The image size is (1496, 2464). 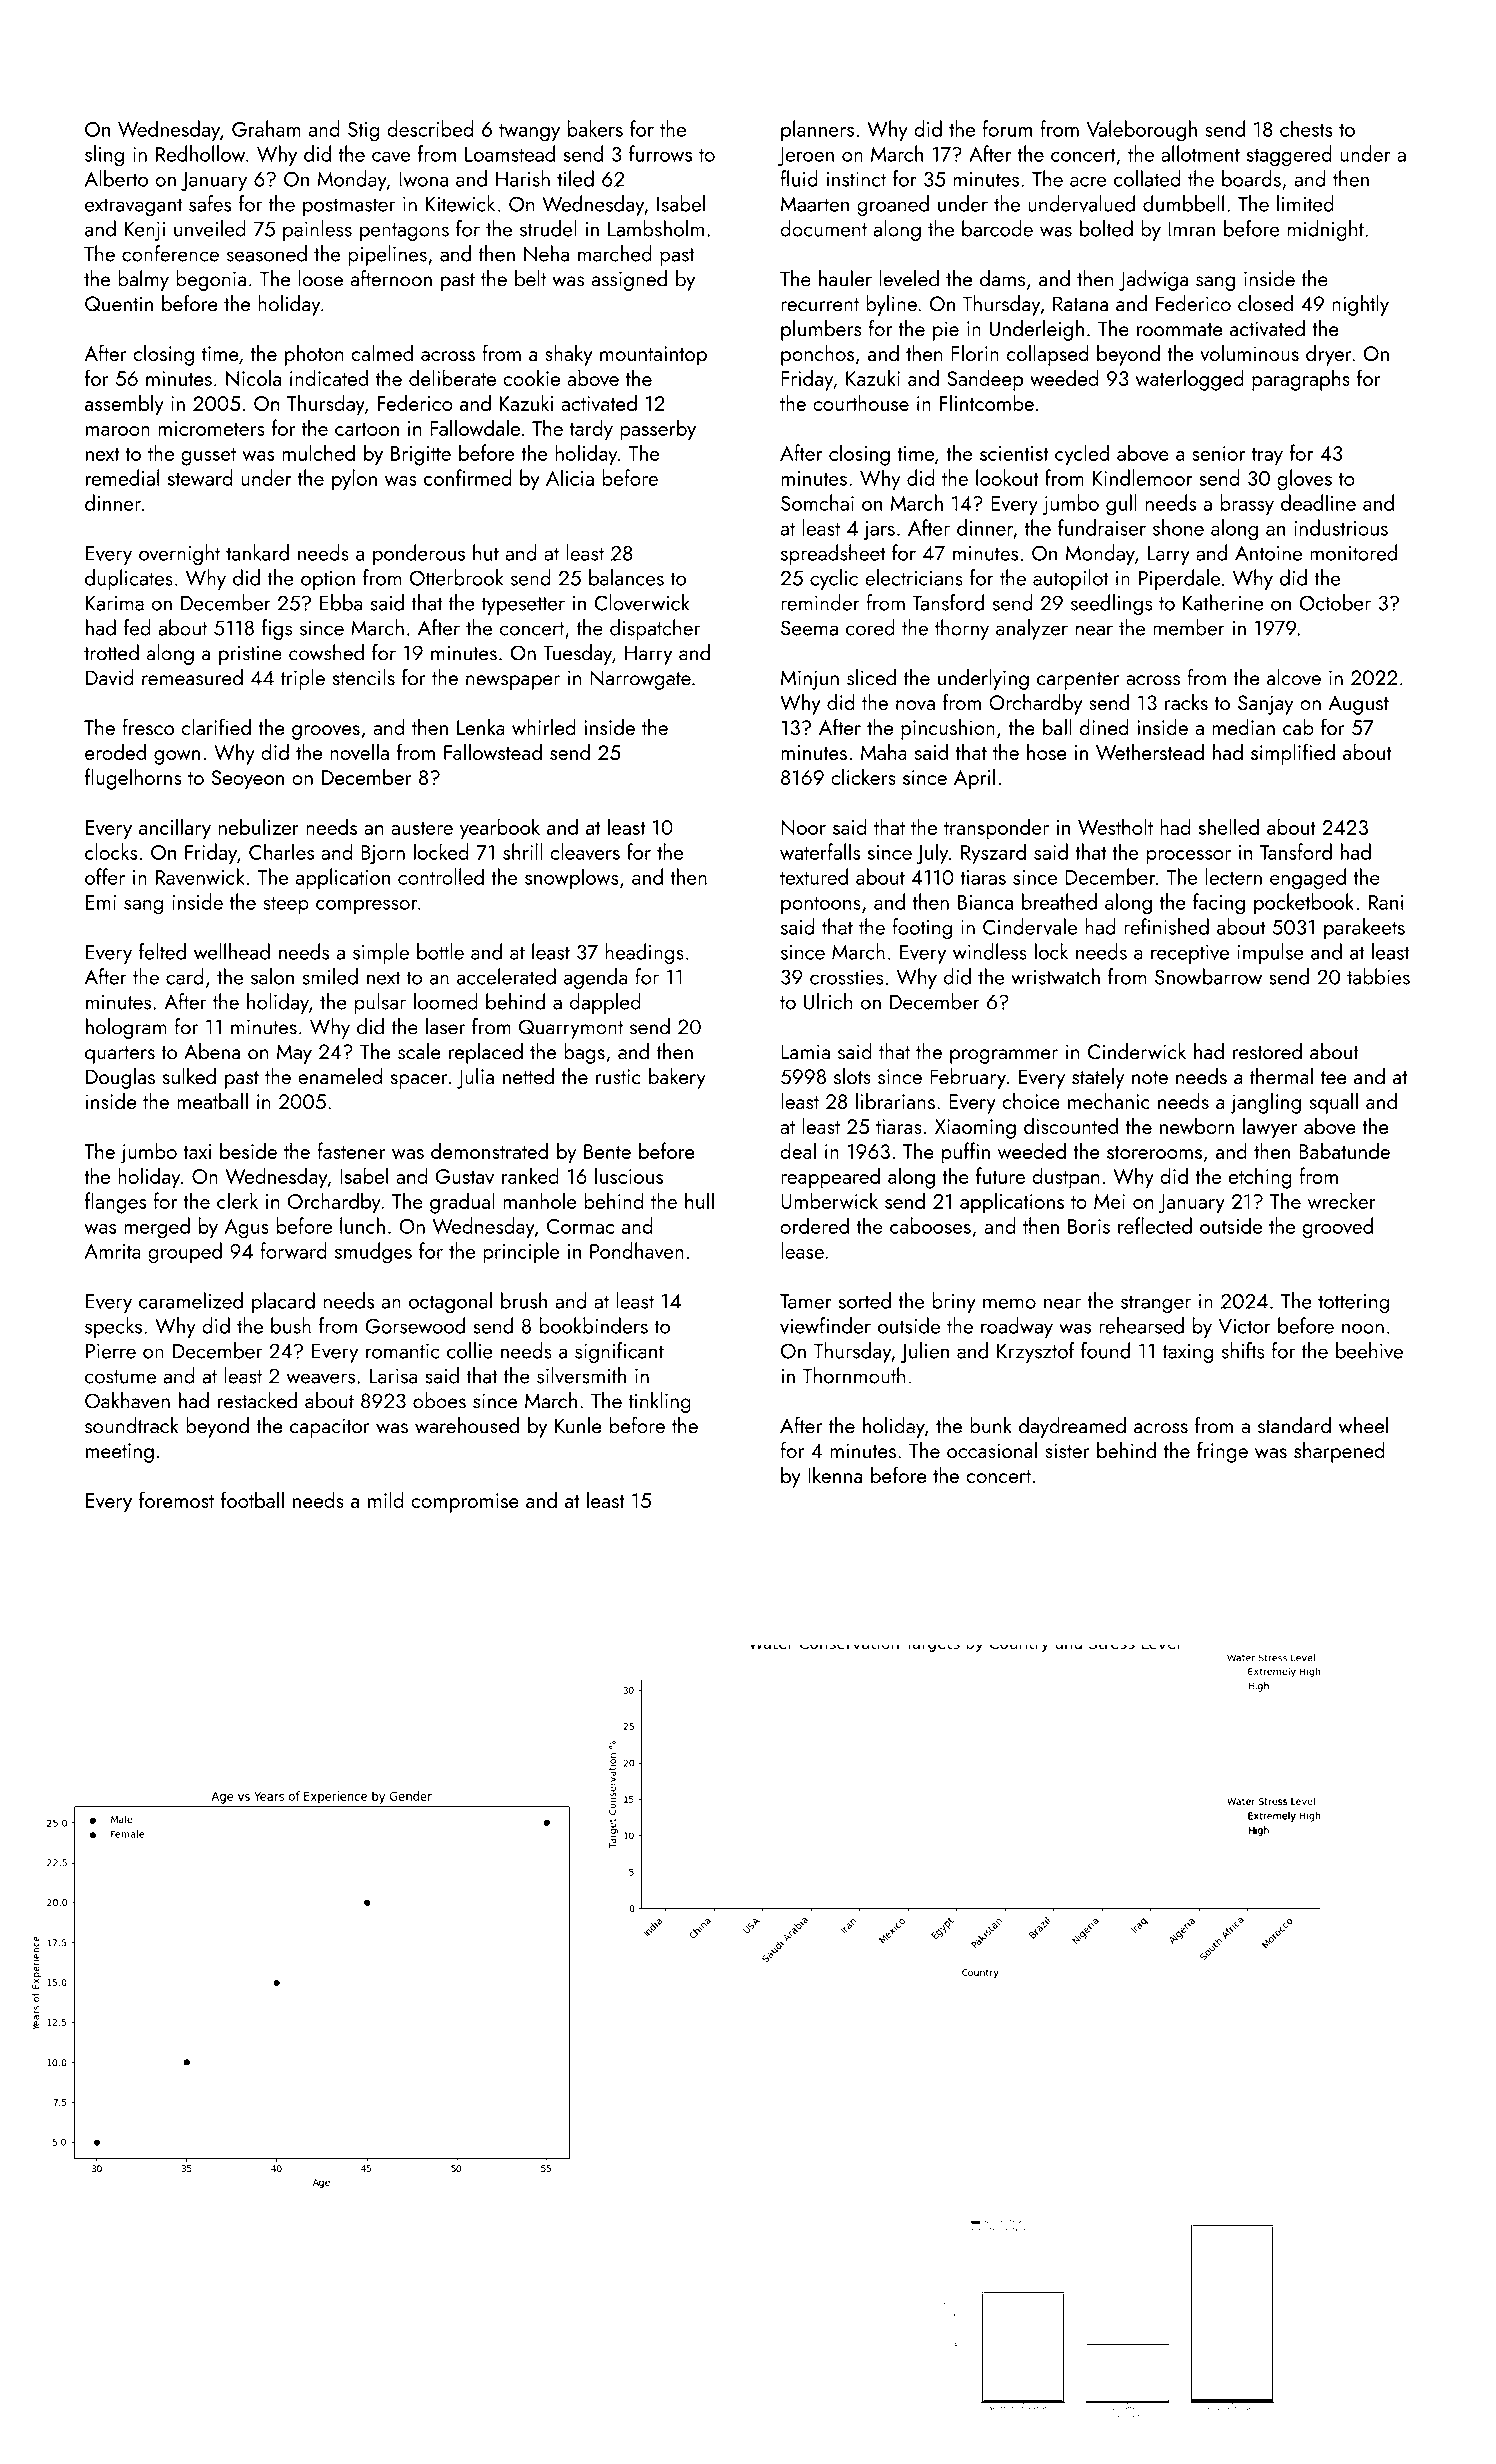 I want to click on pulsar, so click(x=380, y=1003).
